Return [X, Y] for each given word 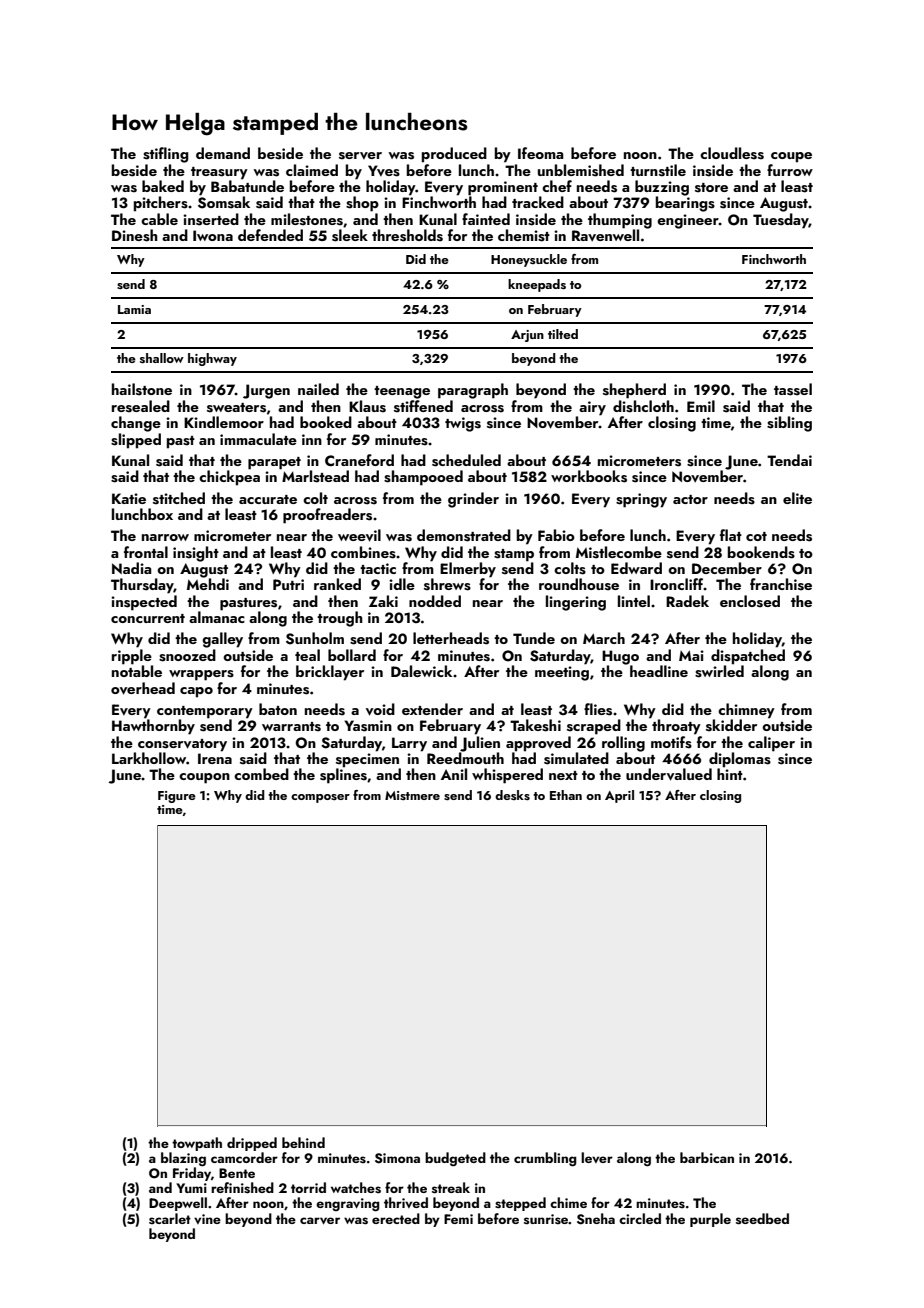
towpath [197, 1144]
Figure [177, 797]
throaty [676, 727]
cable [159, 219]
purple [710, 1220]
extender [432, 709]
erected [396, 1218]
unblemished [581, 170]
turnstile [658, 170]
